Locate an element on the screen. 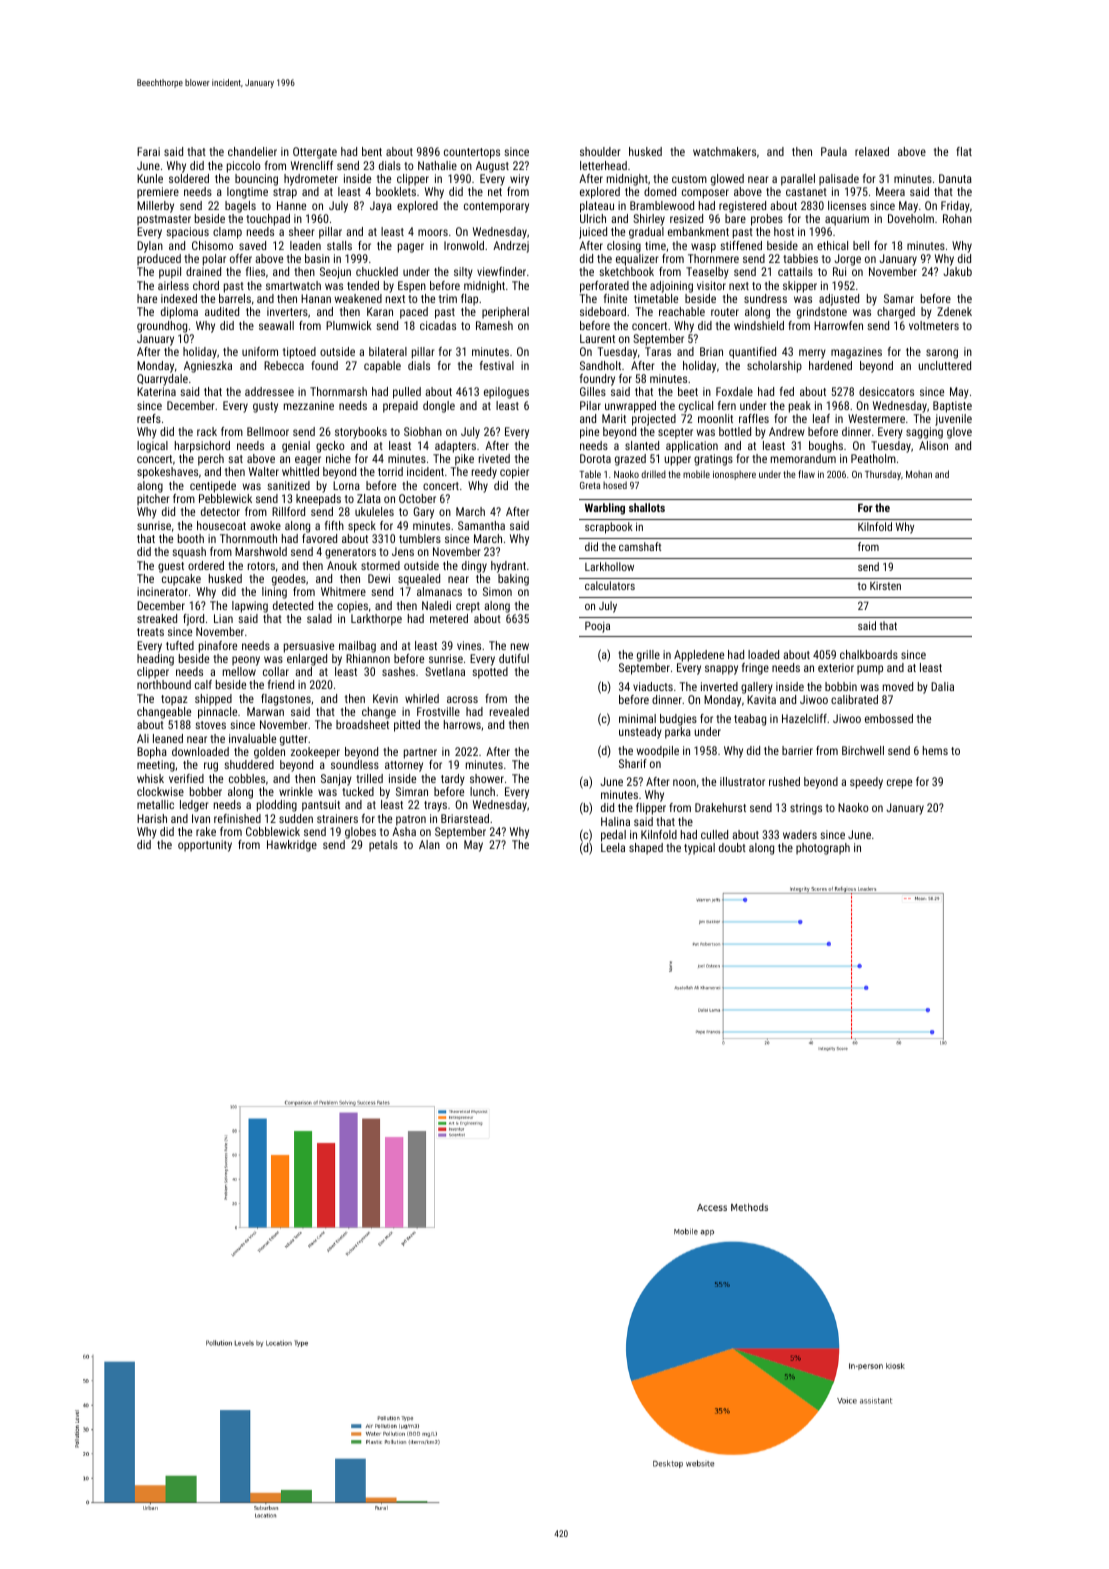 The height and width of the screenshot is (1569, 1109). detected is located at coordinates (293, 605).
